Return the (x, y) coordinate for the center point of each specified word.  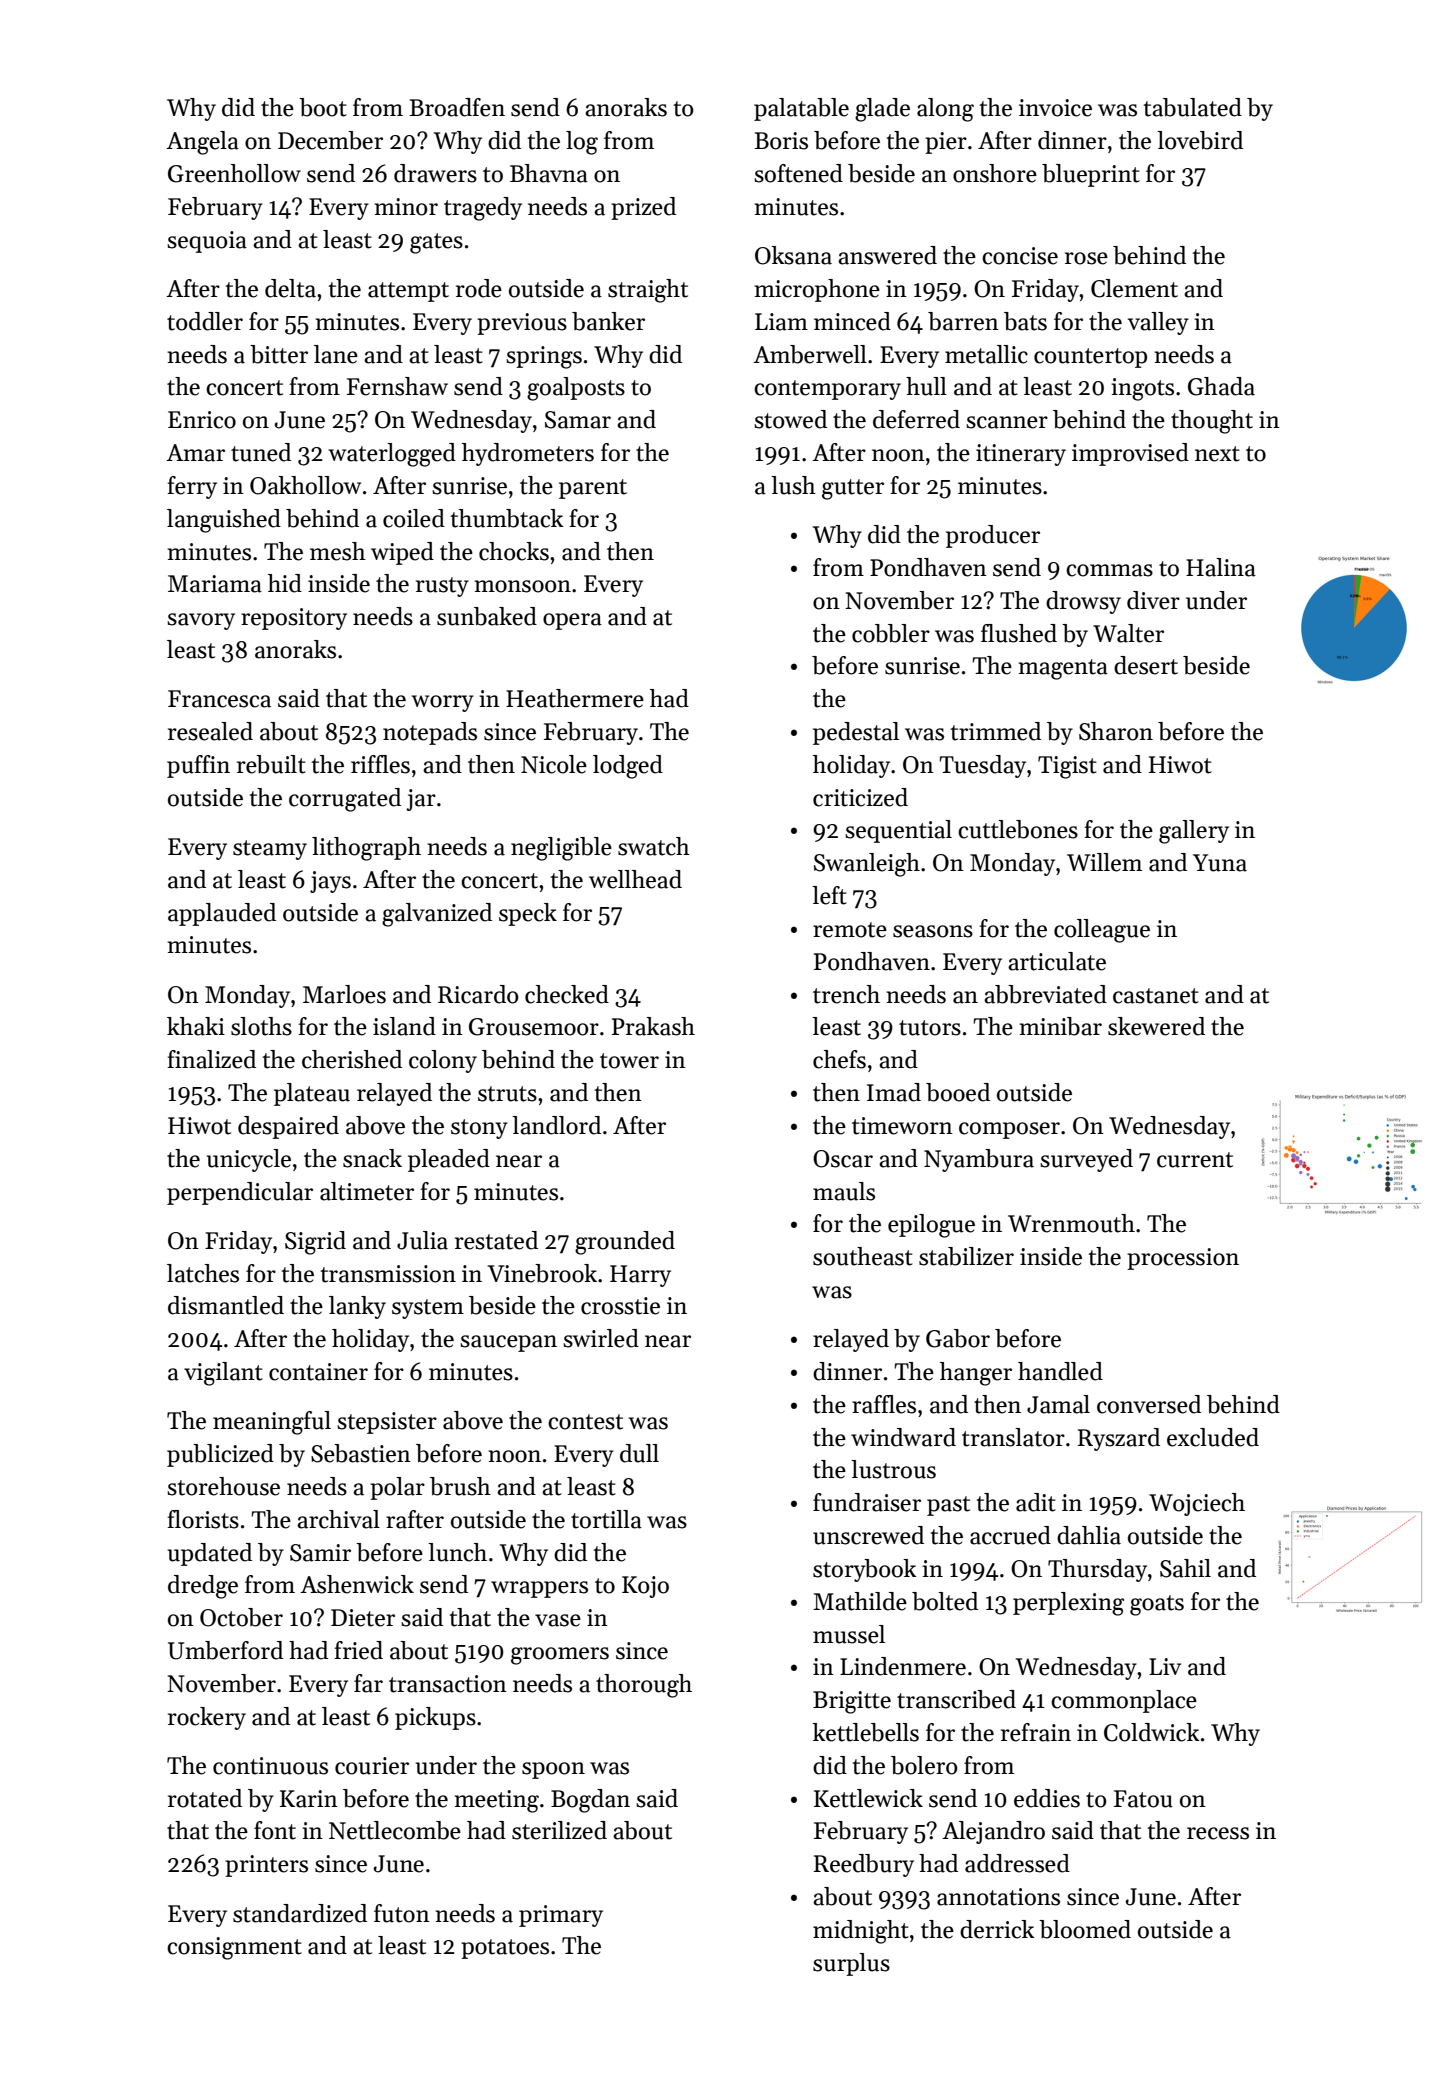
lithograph (366, 849)
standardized (300, 1913)
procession (1183, 1259)
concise (1020, 256)
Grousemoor (534, 1027)
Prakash (653, 1026)
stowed (790, 419)
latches (203, 1273)
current (1195, 1160)
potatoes (505, 1949)
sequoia (207, 242)
